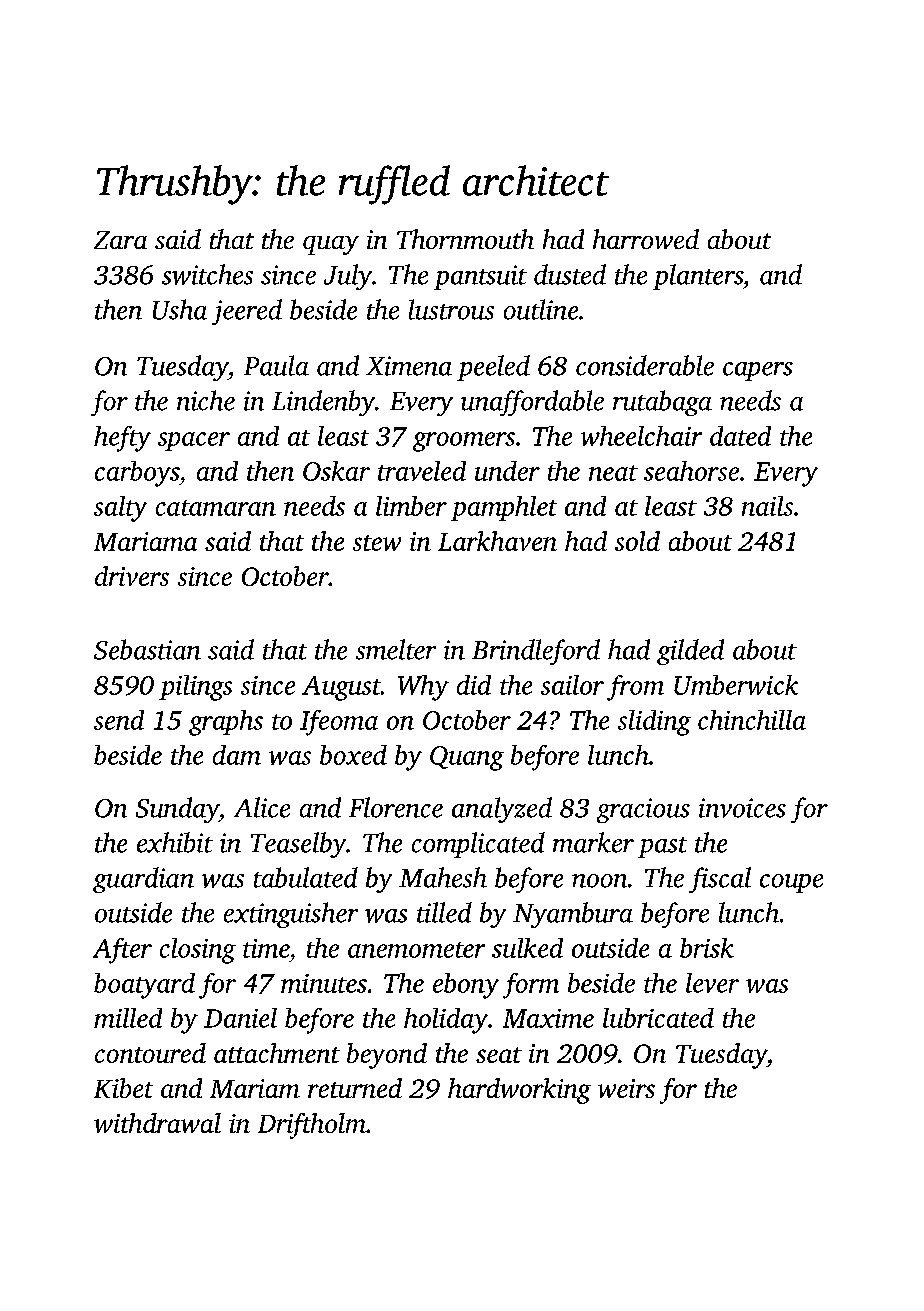  I want to click on Quang, so click(467, 758).
